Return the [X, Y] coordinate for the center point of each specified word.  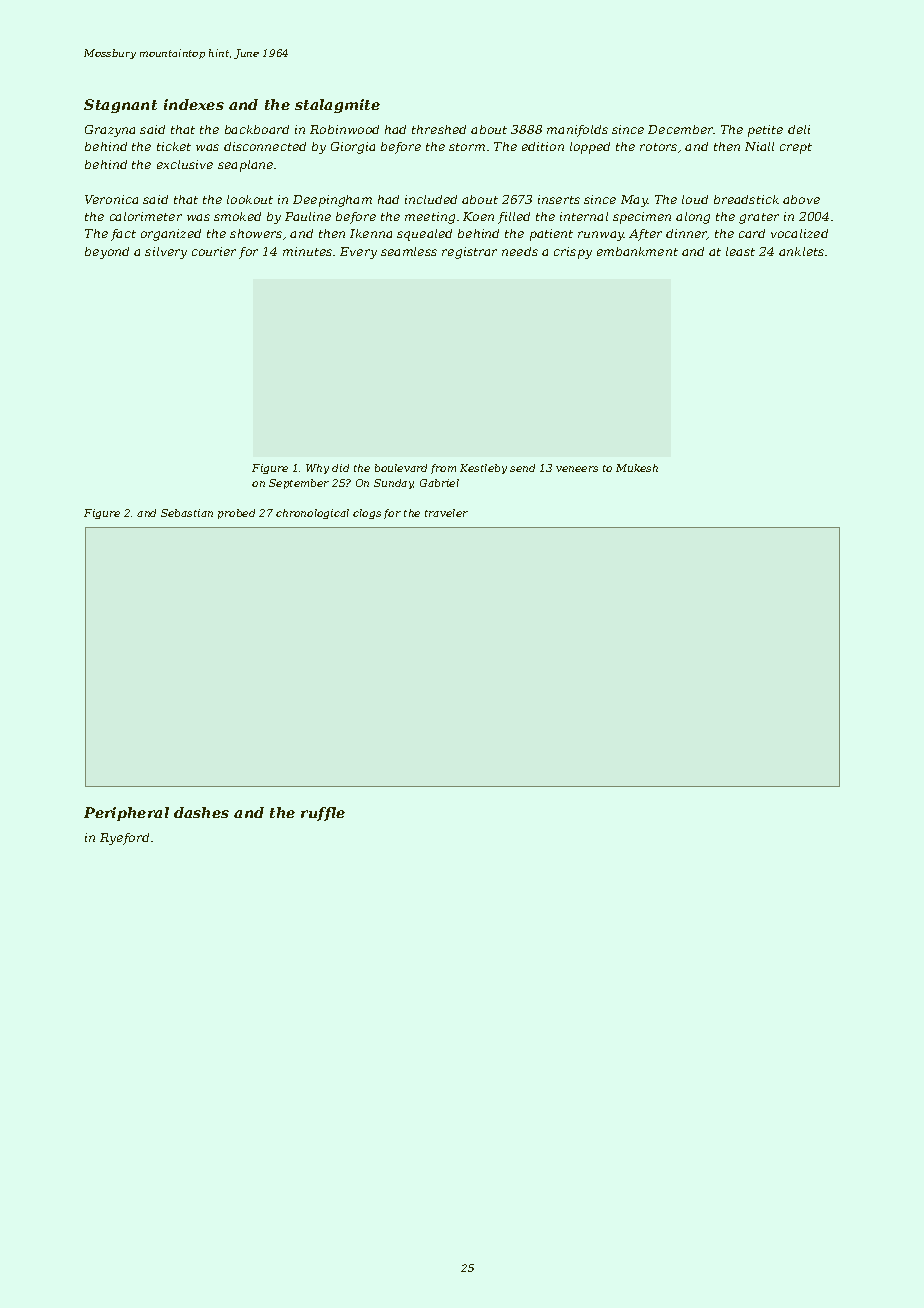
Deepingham [332, 201]
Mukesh [637, 468]
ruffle [323, 814]
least [740, 251]
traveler [446, 513]
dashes [201, 812]
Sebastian [187, 513]
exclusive [185, 164]
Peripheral [126, 814]
